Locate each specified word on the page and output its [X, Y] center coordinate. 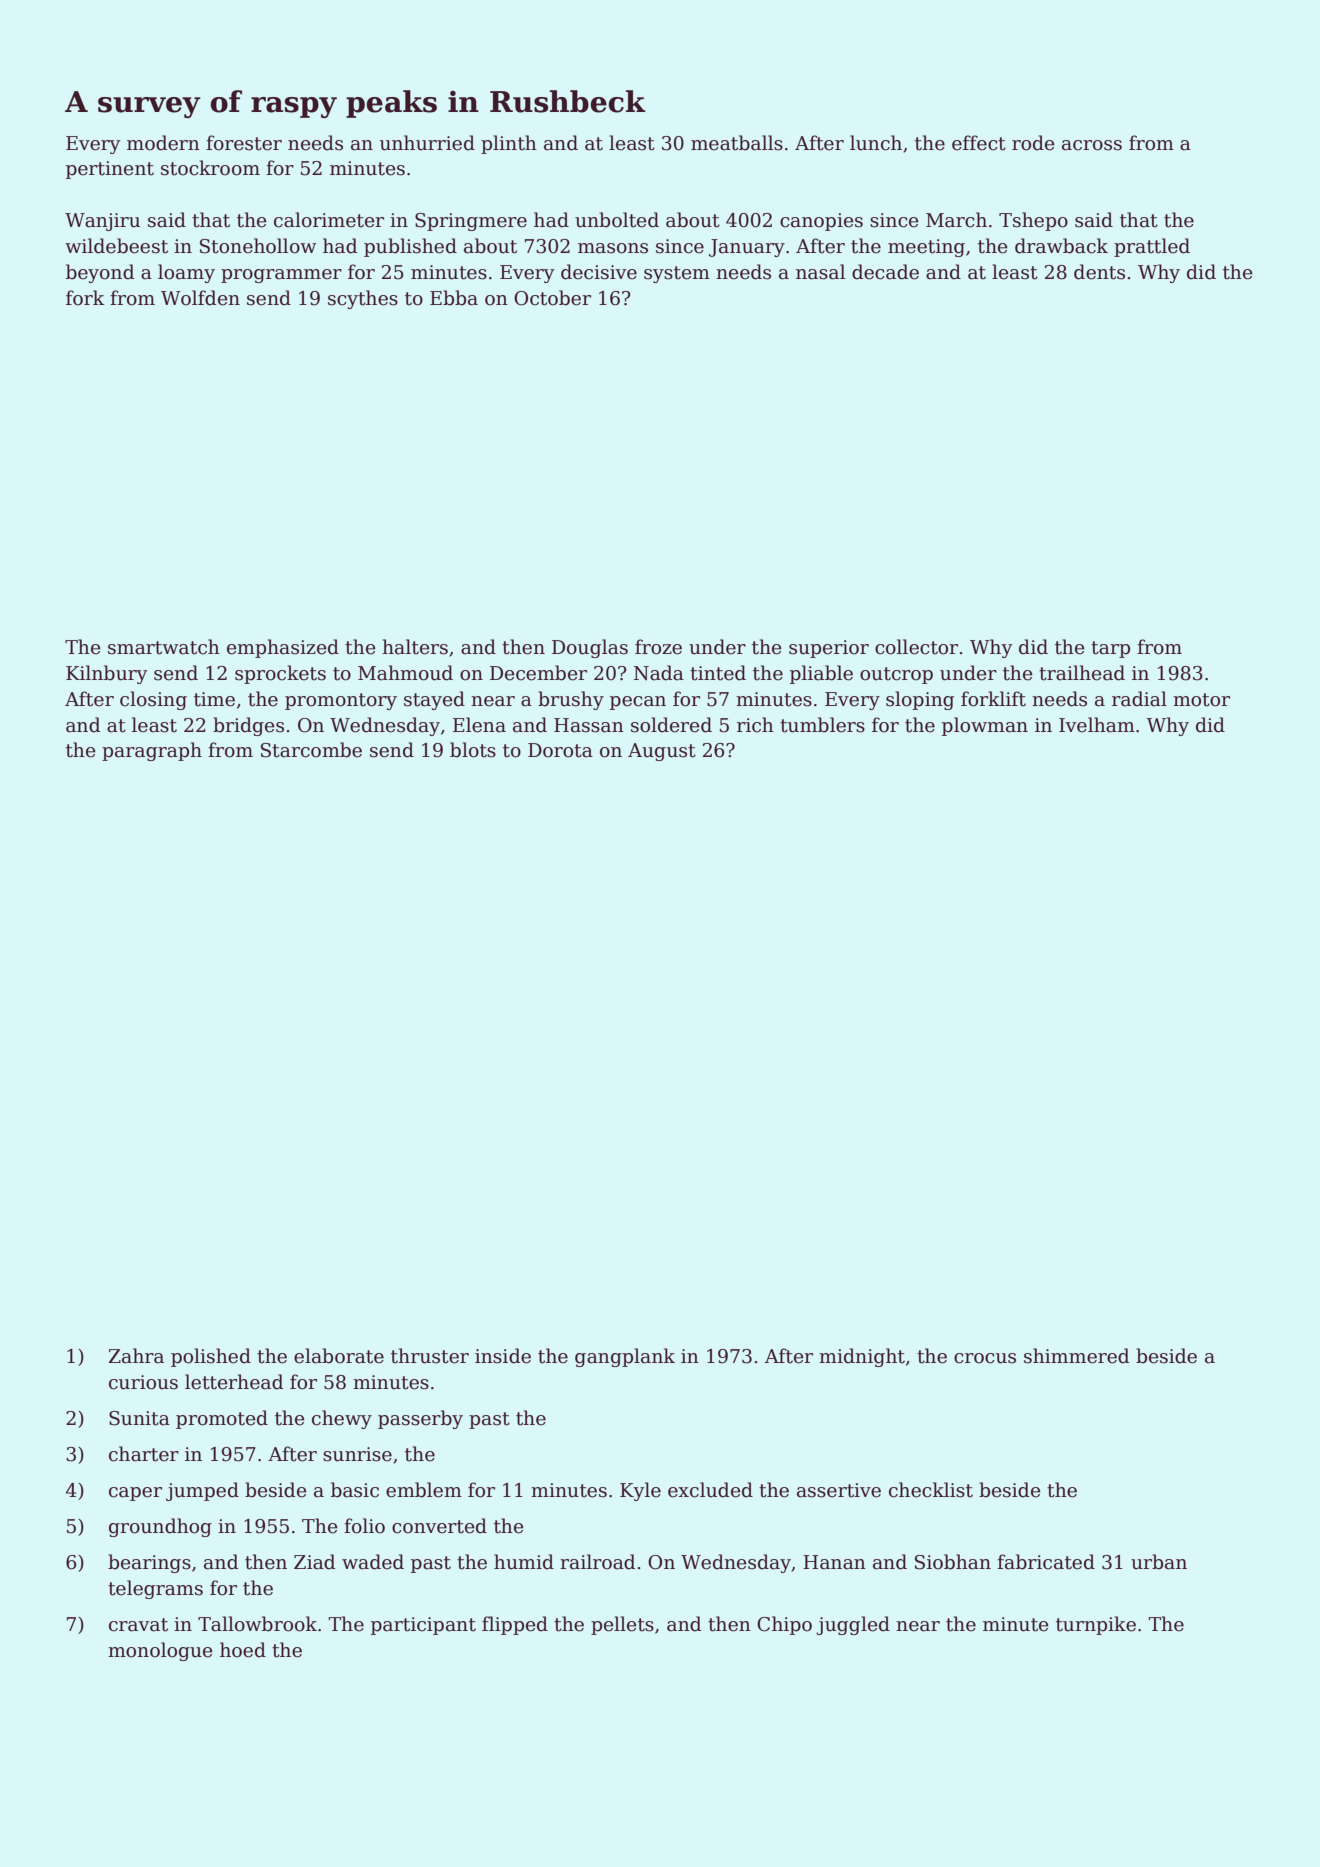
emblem [424, 1490]
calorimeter [329, 220]
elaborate [339, 1356]
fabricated [1046, 1562]
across [1092, 145]
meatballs [737, 143]
